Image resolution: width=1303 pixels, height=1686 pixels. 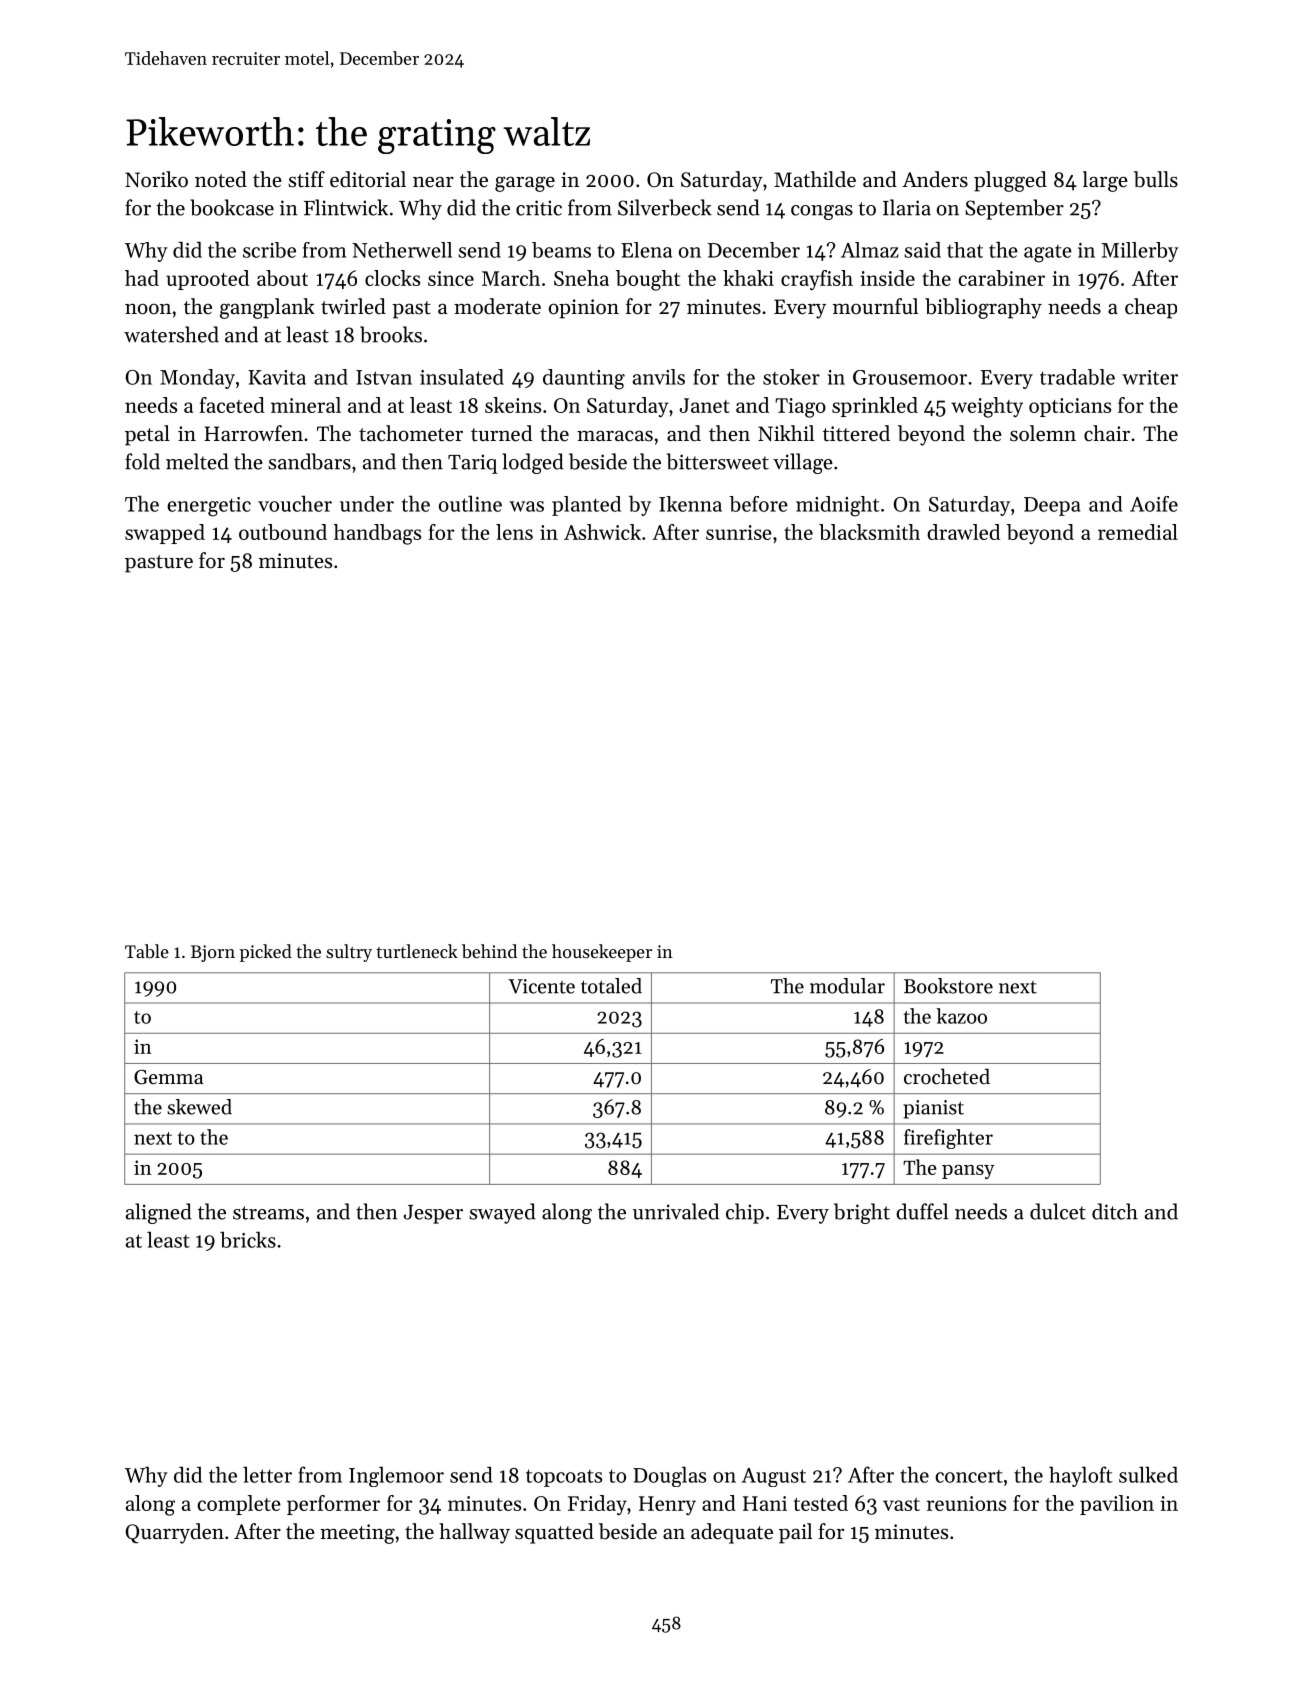 I want to click on large, so click(x=1105, y=181).
